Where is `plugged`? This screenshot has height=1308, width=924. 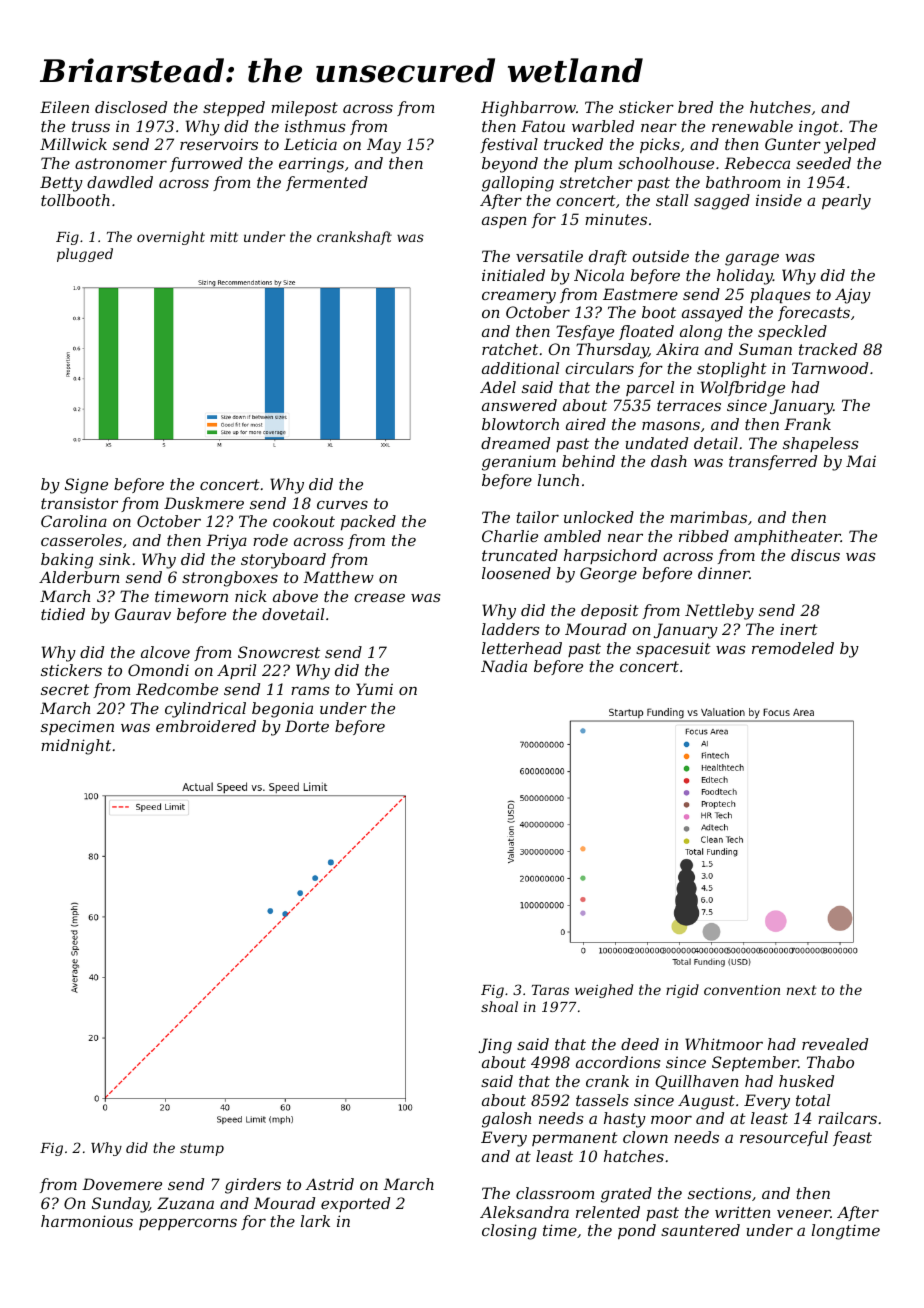 plugged is located at coordinates (85, 255).
